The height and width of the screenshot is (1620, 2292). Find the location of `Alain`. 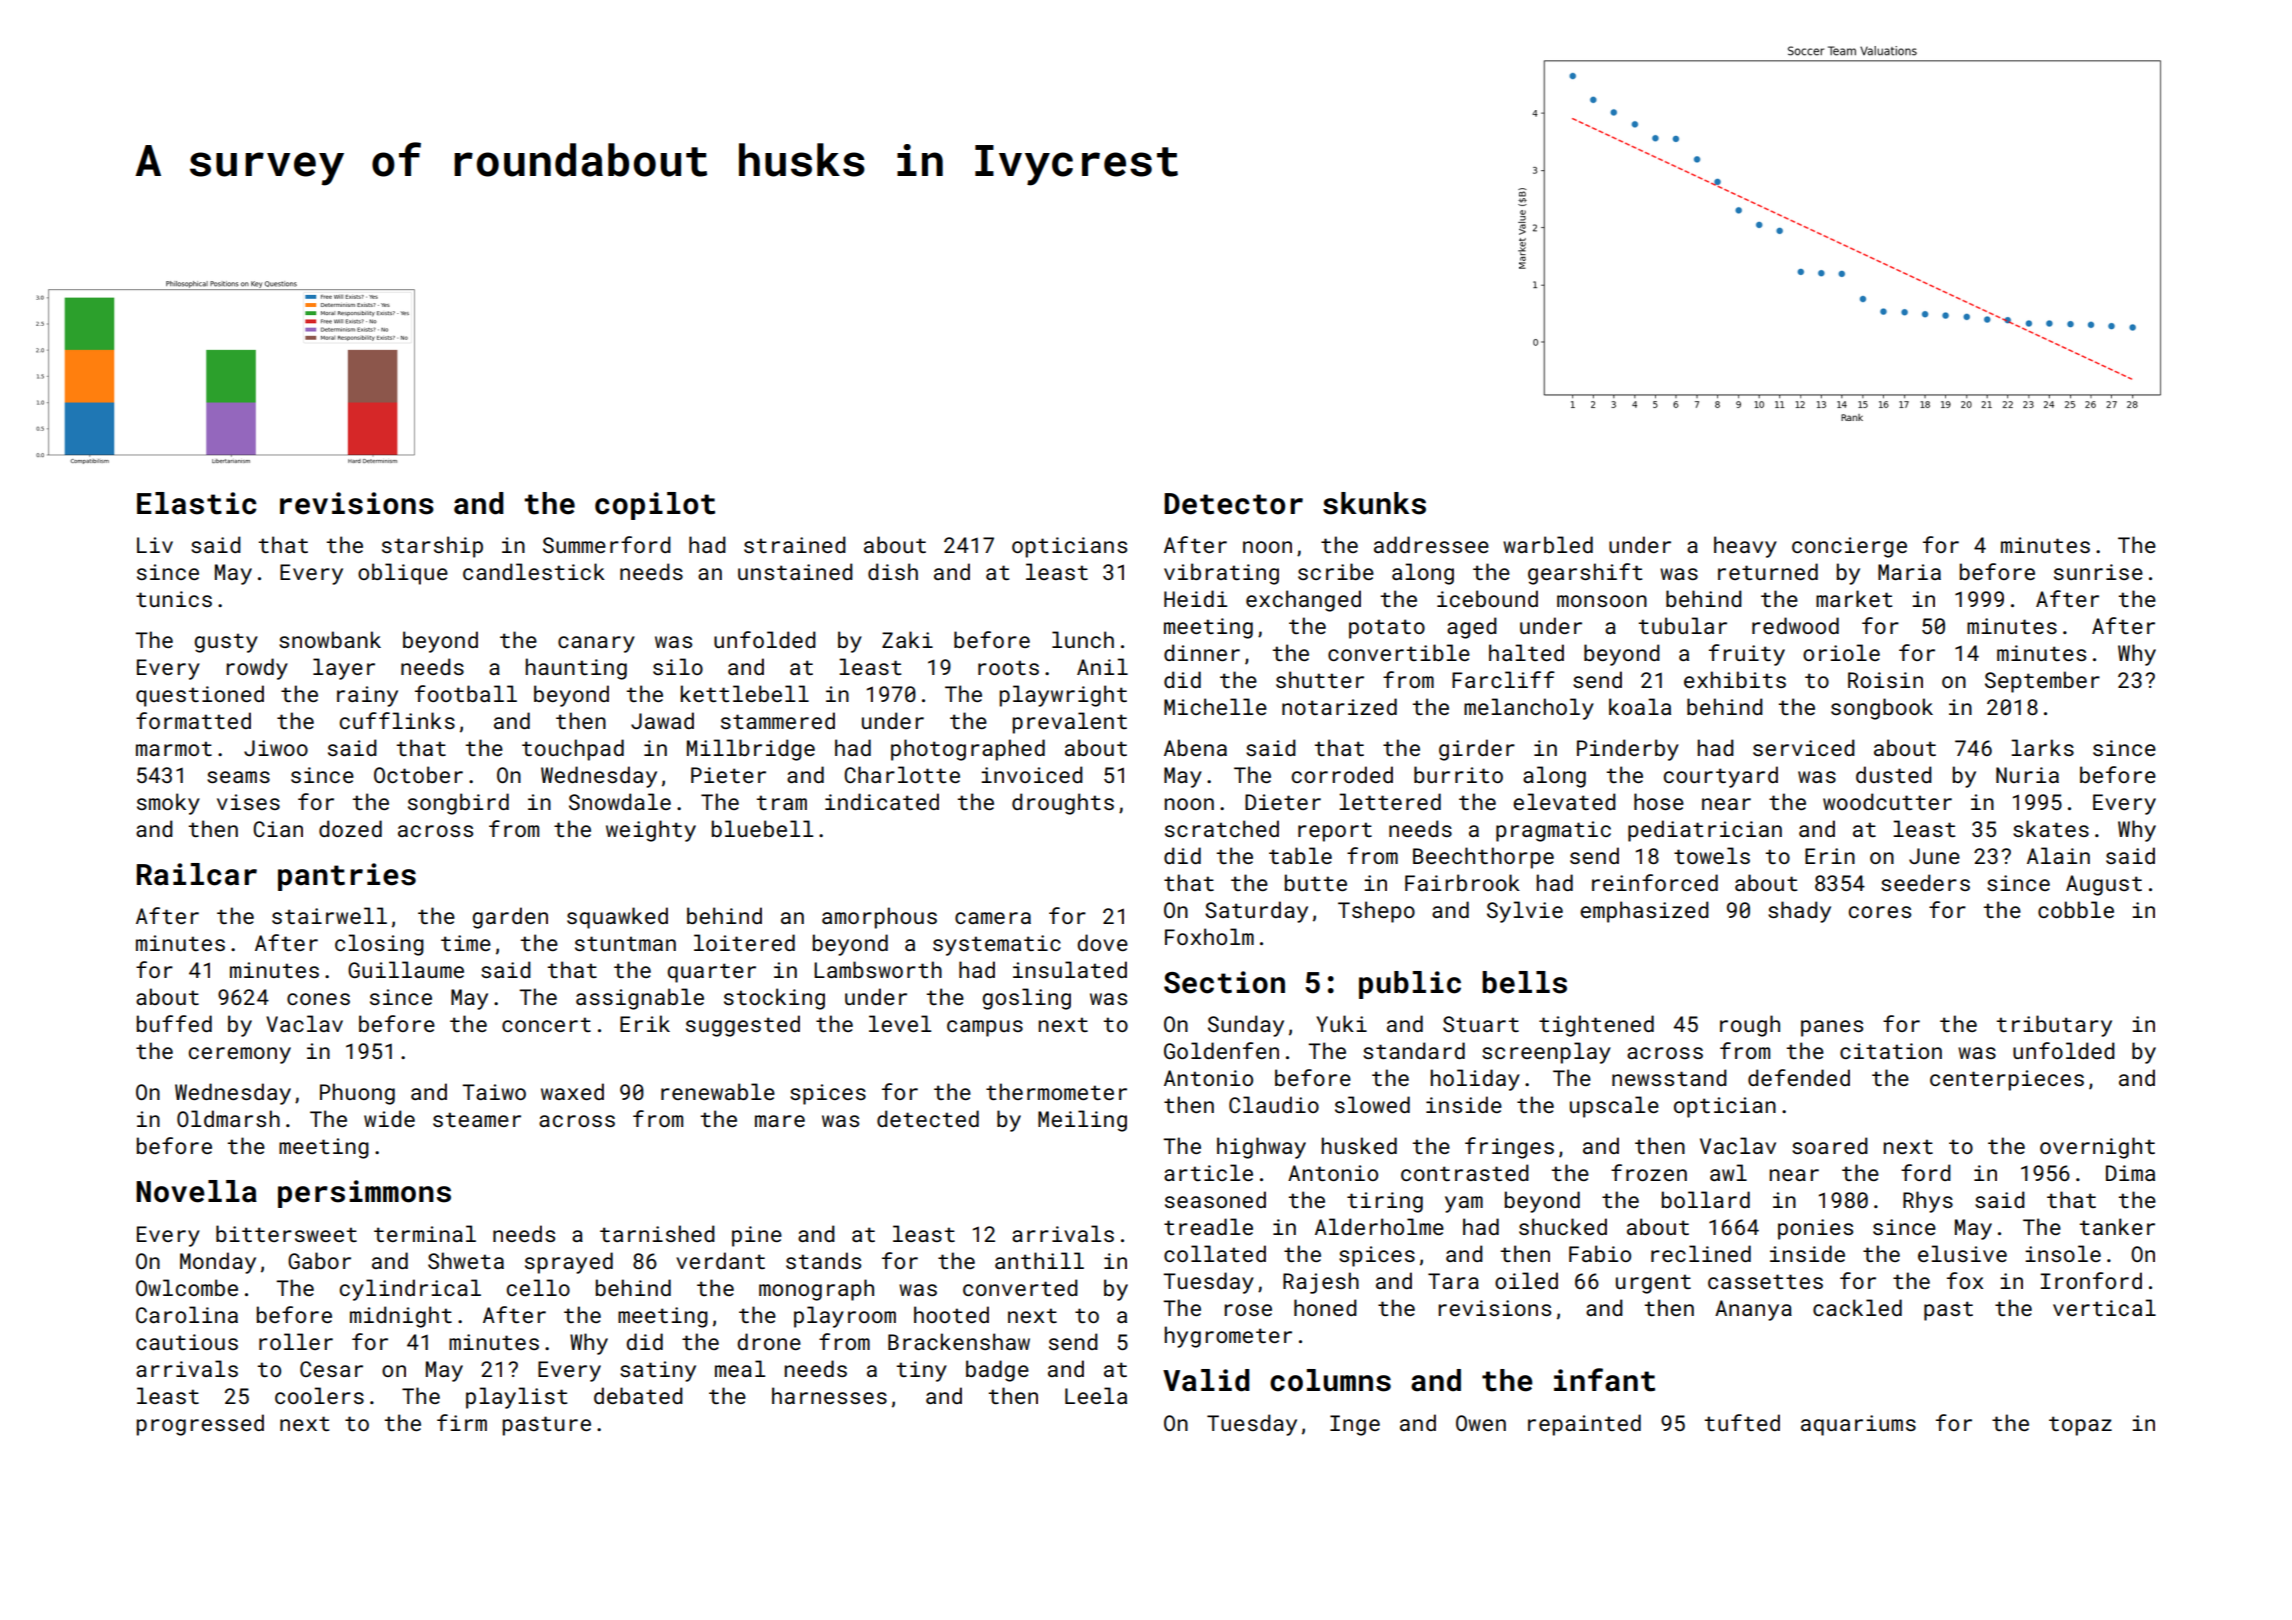

Alain is located at coordinates (2058, 855).
